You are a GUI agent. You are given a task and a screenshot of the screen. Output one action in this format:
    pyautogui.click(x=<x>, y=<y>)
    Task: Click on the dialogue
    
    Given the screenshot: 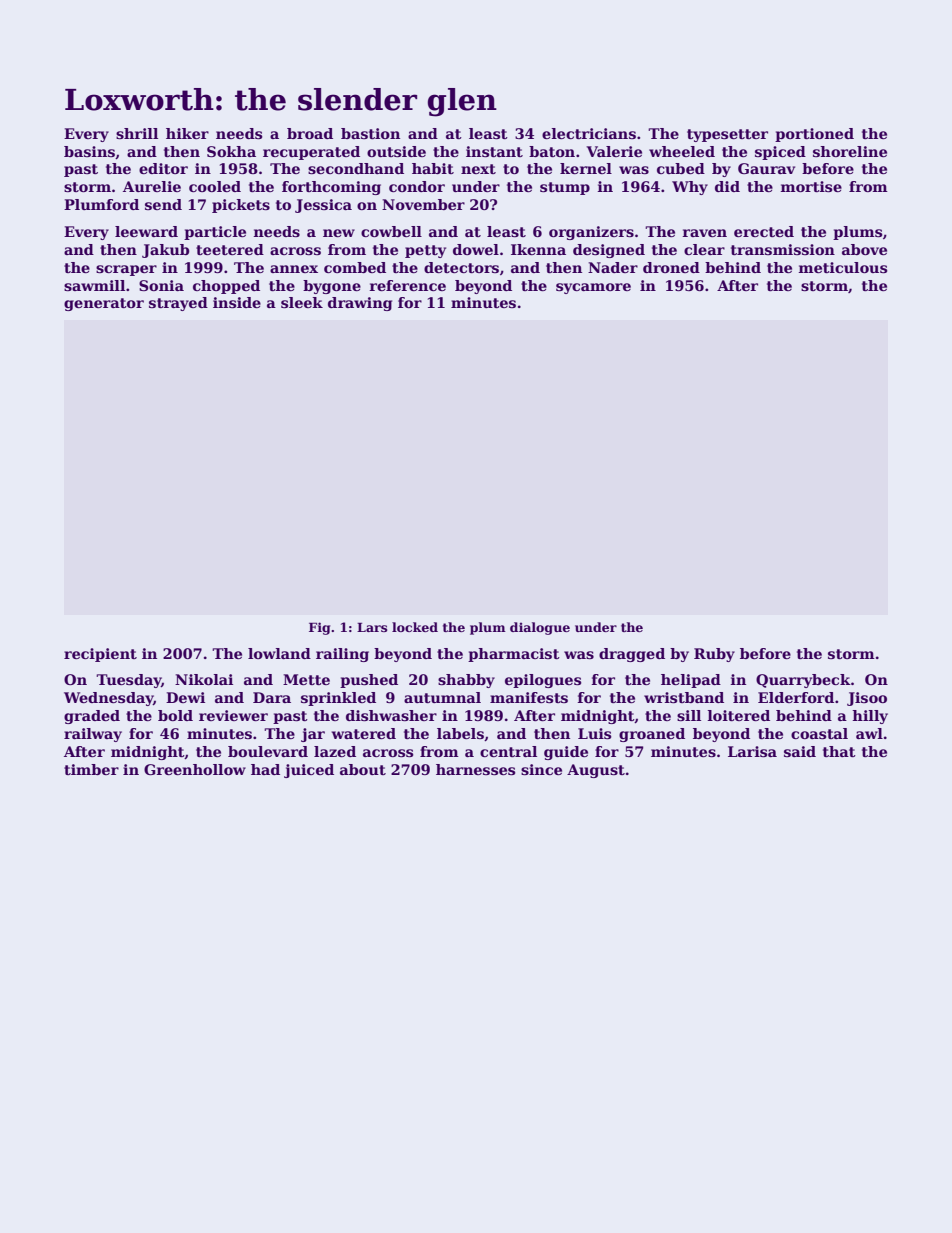 What is the action you would take?
    pyautogui.click(x=540, y=628)
